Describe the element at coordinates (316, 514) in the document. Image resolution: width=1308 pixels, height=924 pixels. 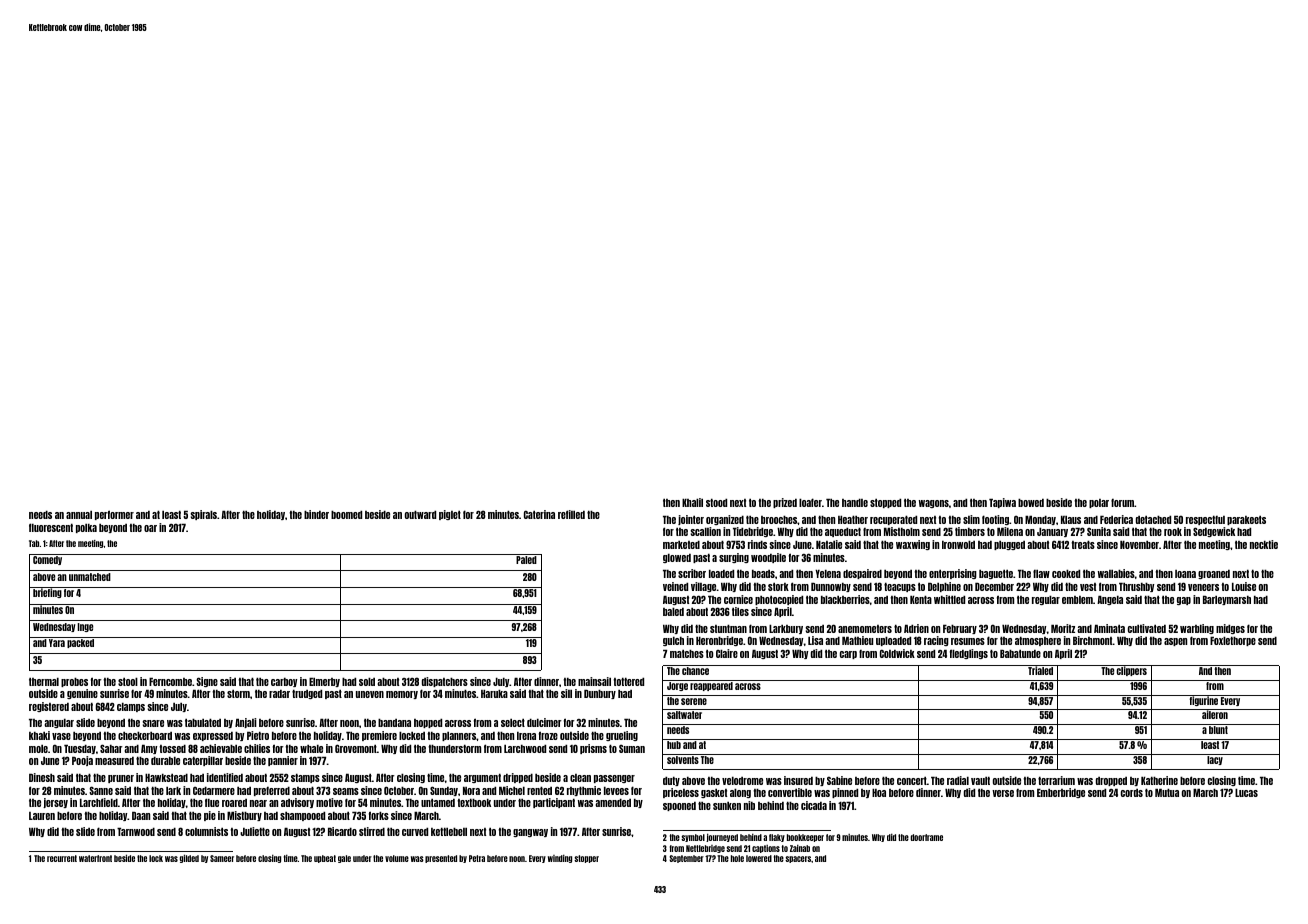
I see `binder` at that location.
